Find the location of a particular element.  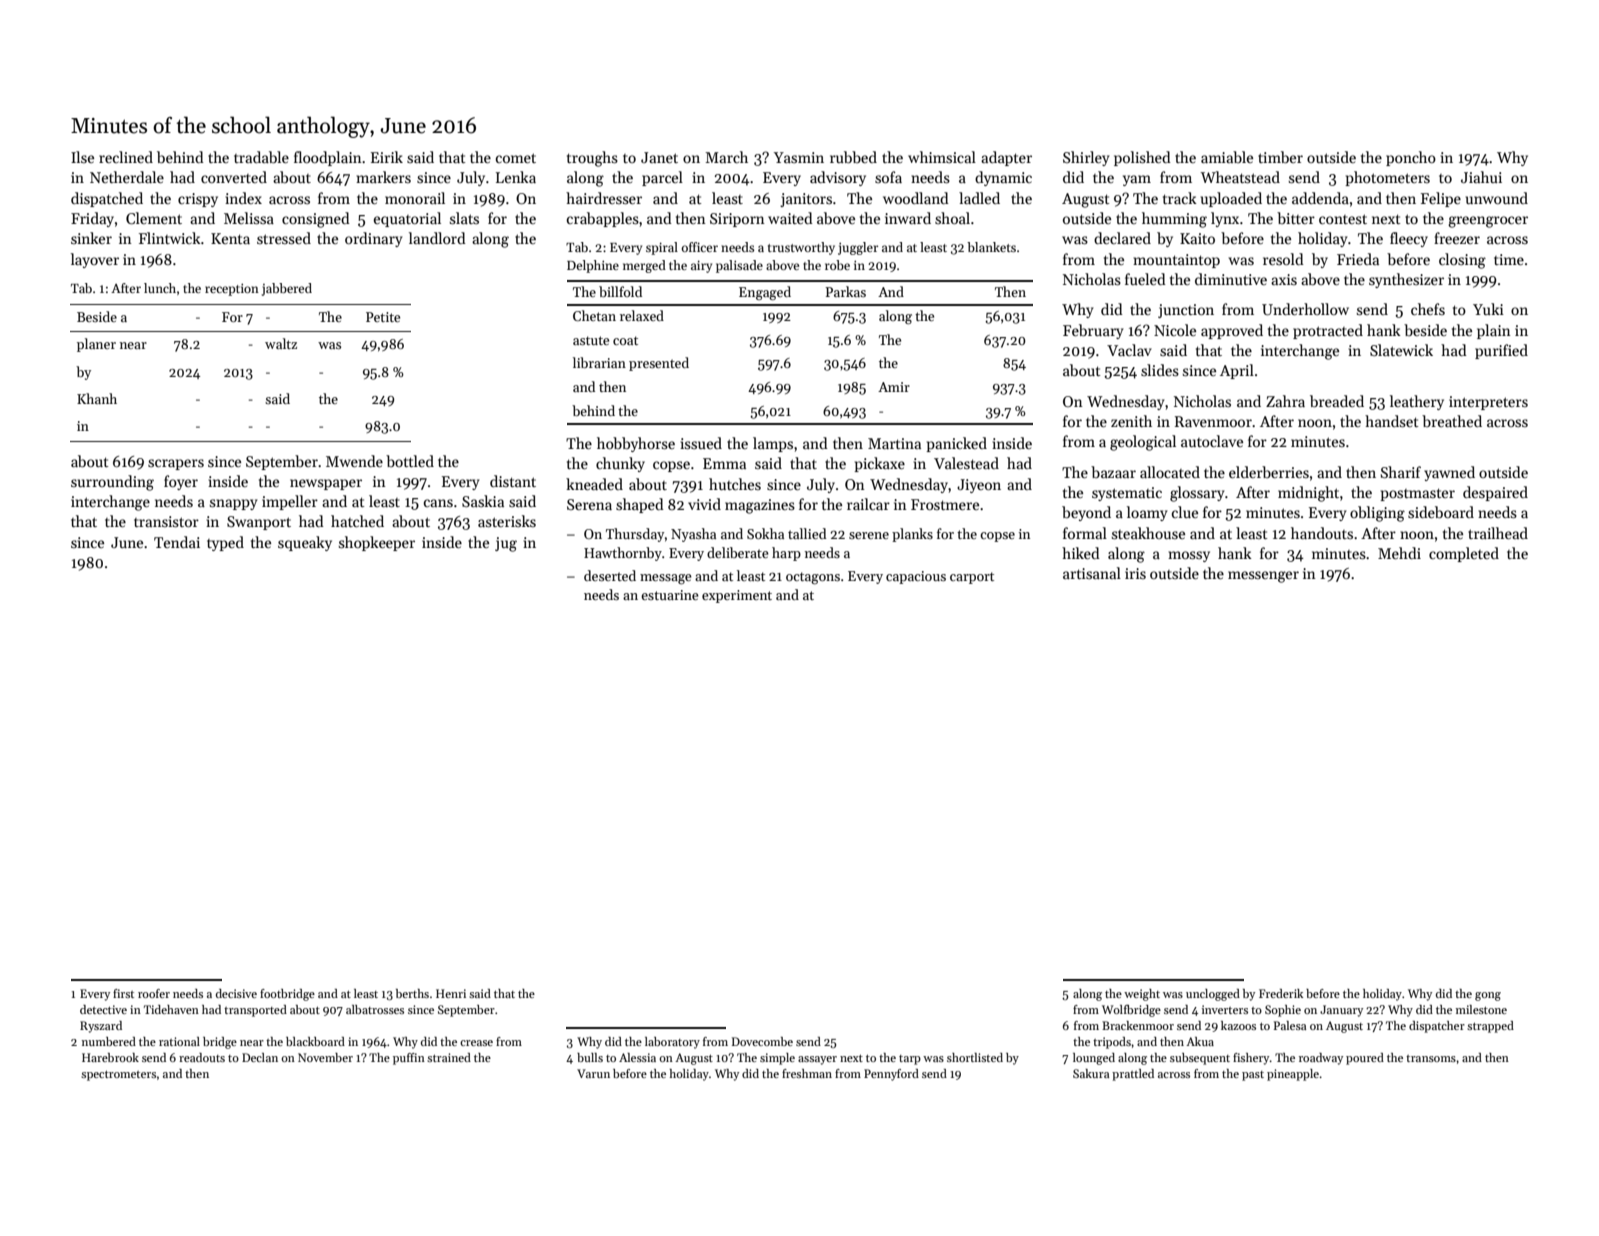

whimsical is located at coordinates (942, 157).
